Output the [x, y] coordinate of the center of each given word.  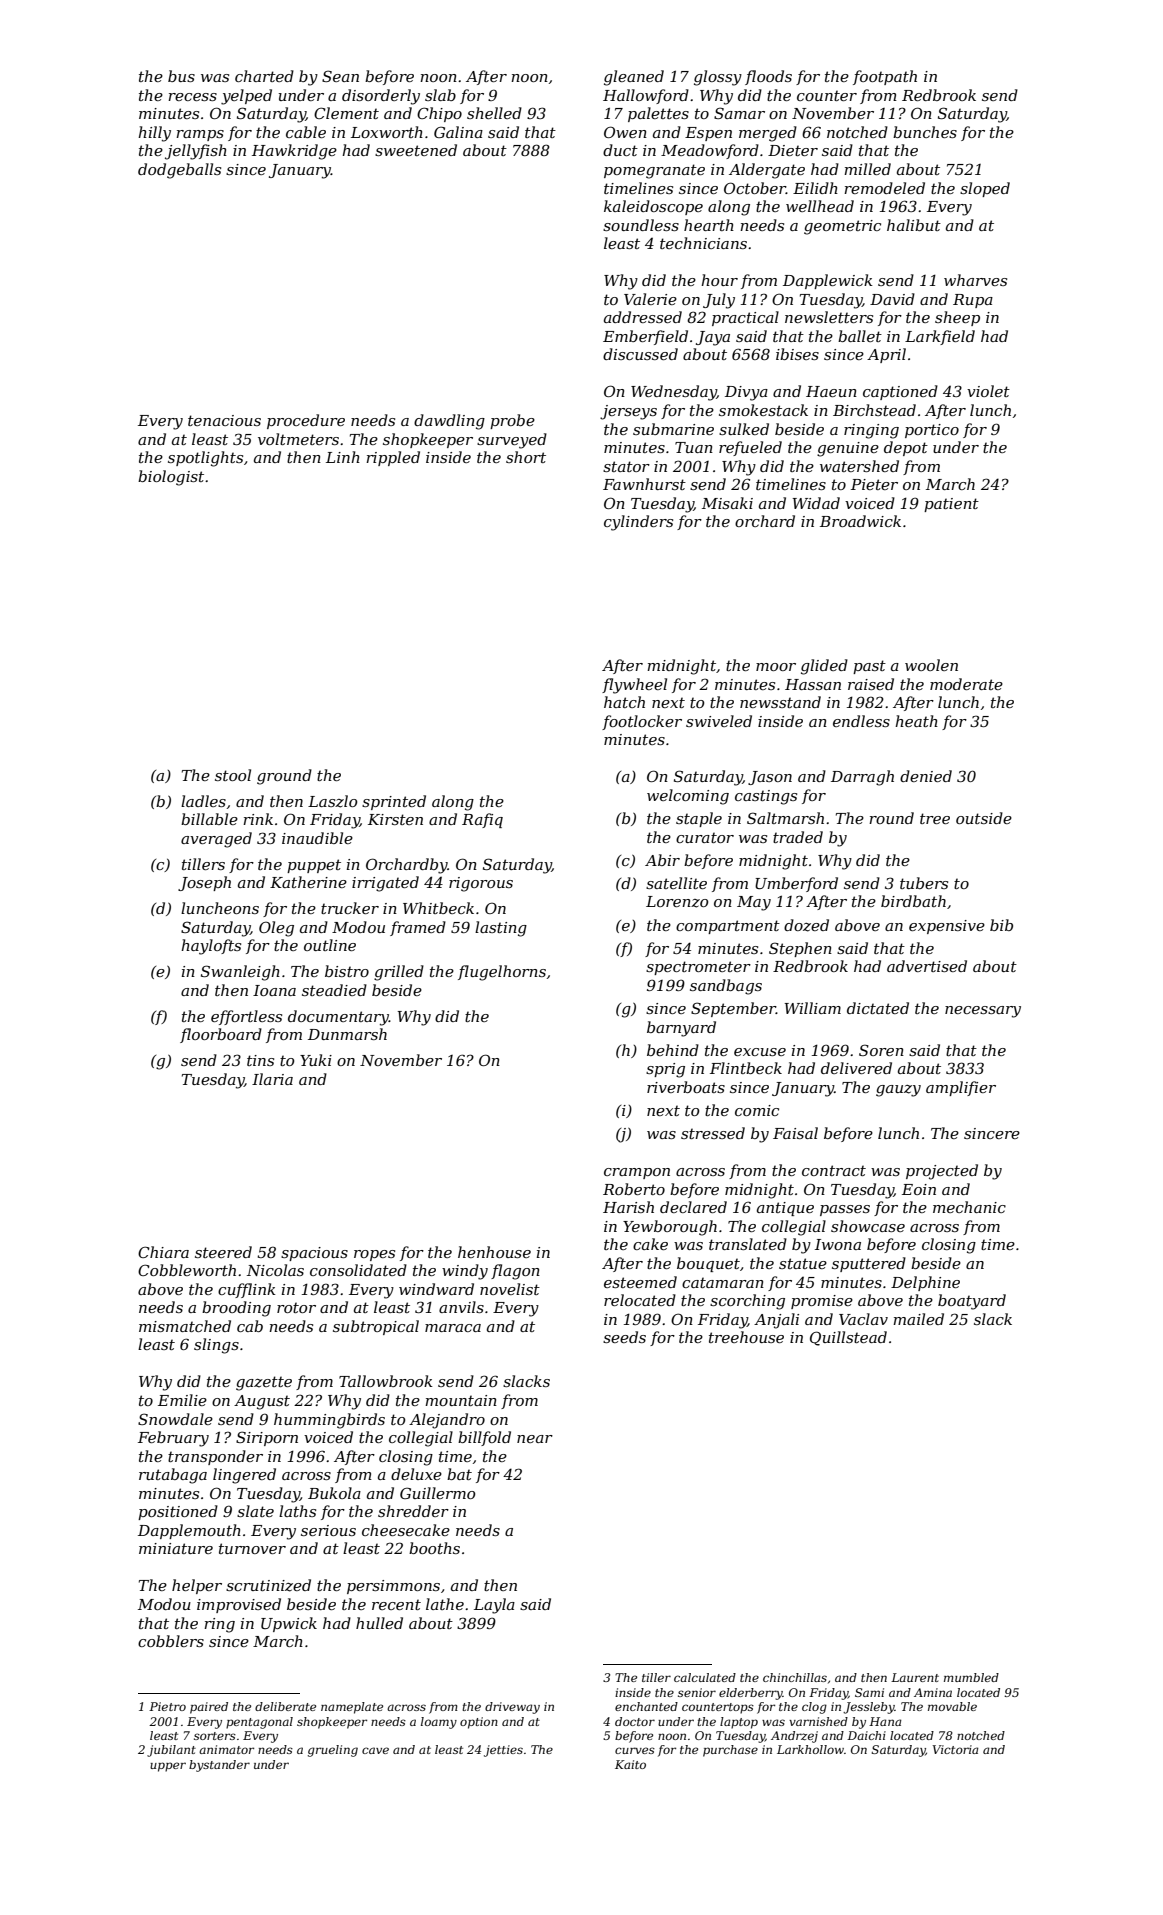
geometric [842, 227]
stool [233, 775]
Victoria [956, 1749]
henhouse [494, 1252]
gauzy [898, 1091]
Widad [816, 503]
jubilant [171, 1751]
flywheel [634, 686]
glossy [718, 78]
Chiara [163, 1252]
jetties [503, 1751]
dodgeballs [179, 171]
